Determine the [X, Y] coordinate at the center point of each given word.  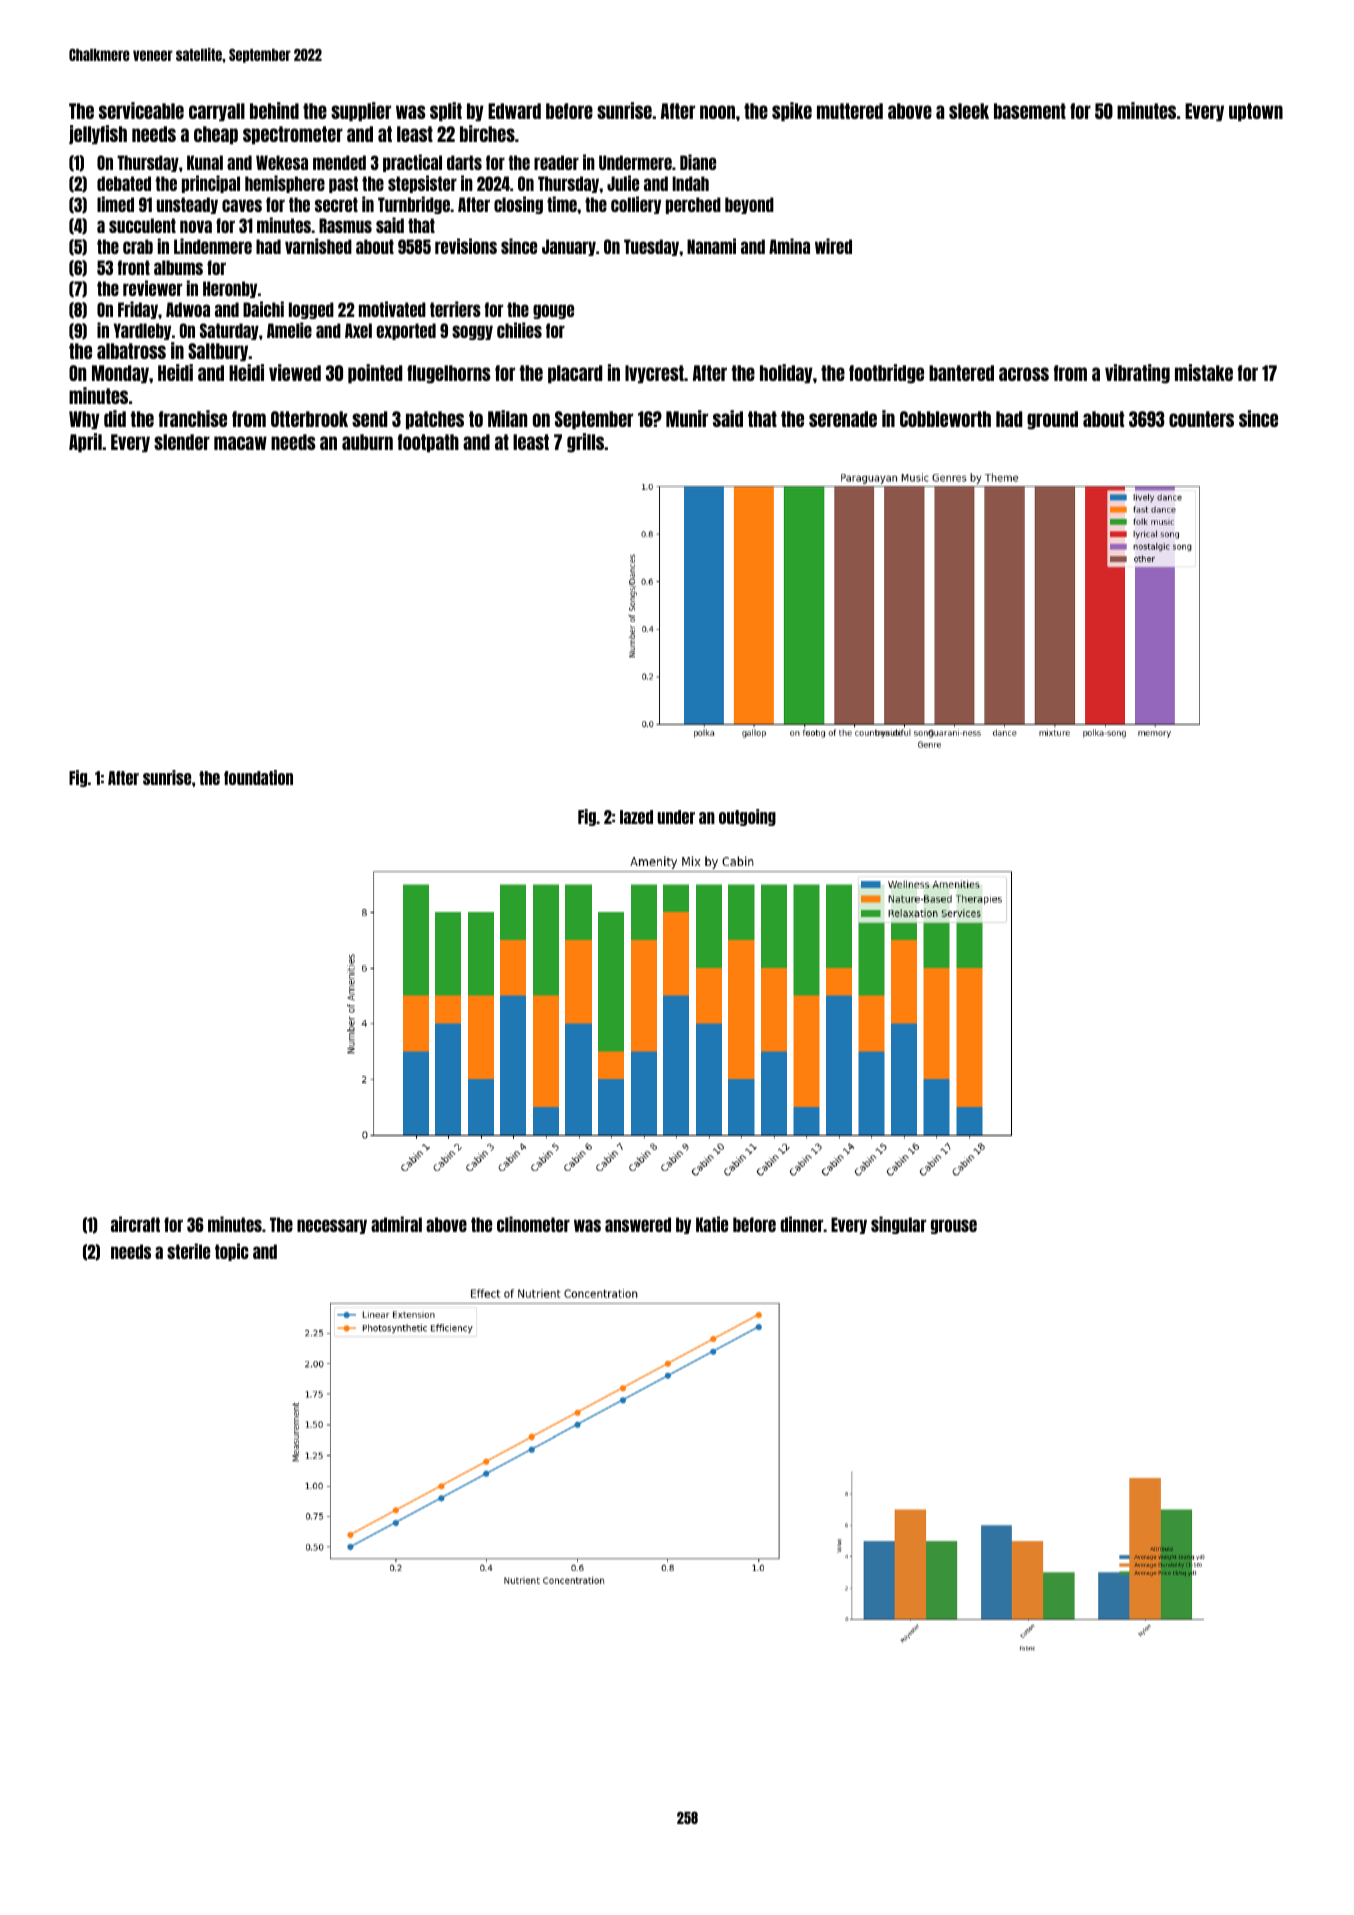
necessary [332, 1226]
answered [638, 1224]
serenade [843, 419]
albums [178, 267]
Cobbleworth [945, 419]
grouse [954, 1226]
